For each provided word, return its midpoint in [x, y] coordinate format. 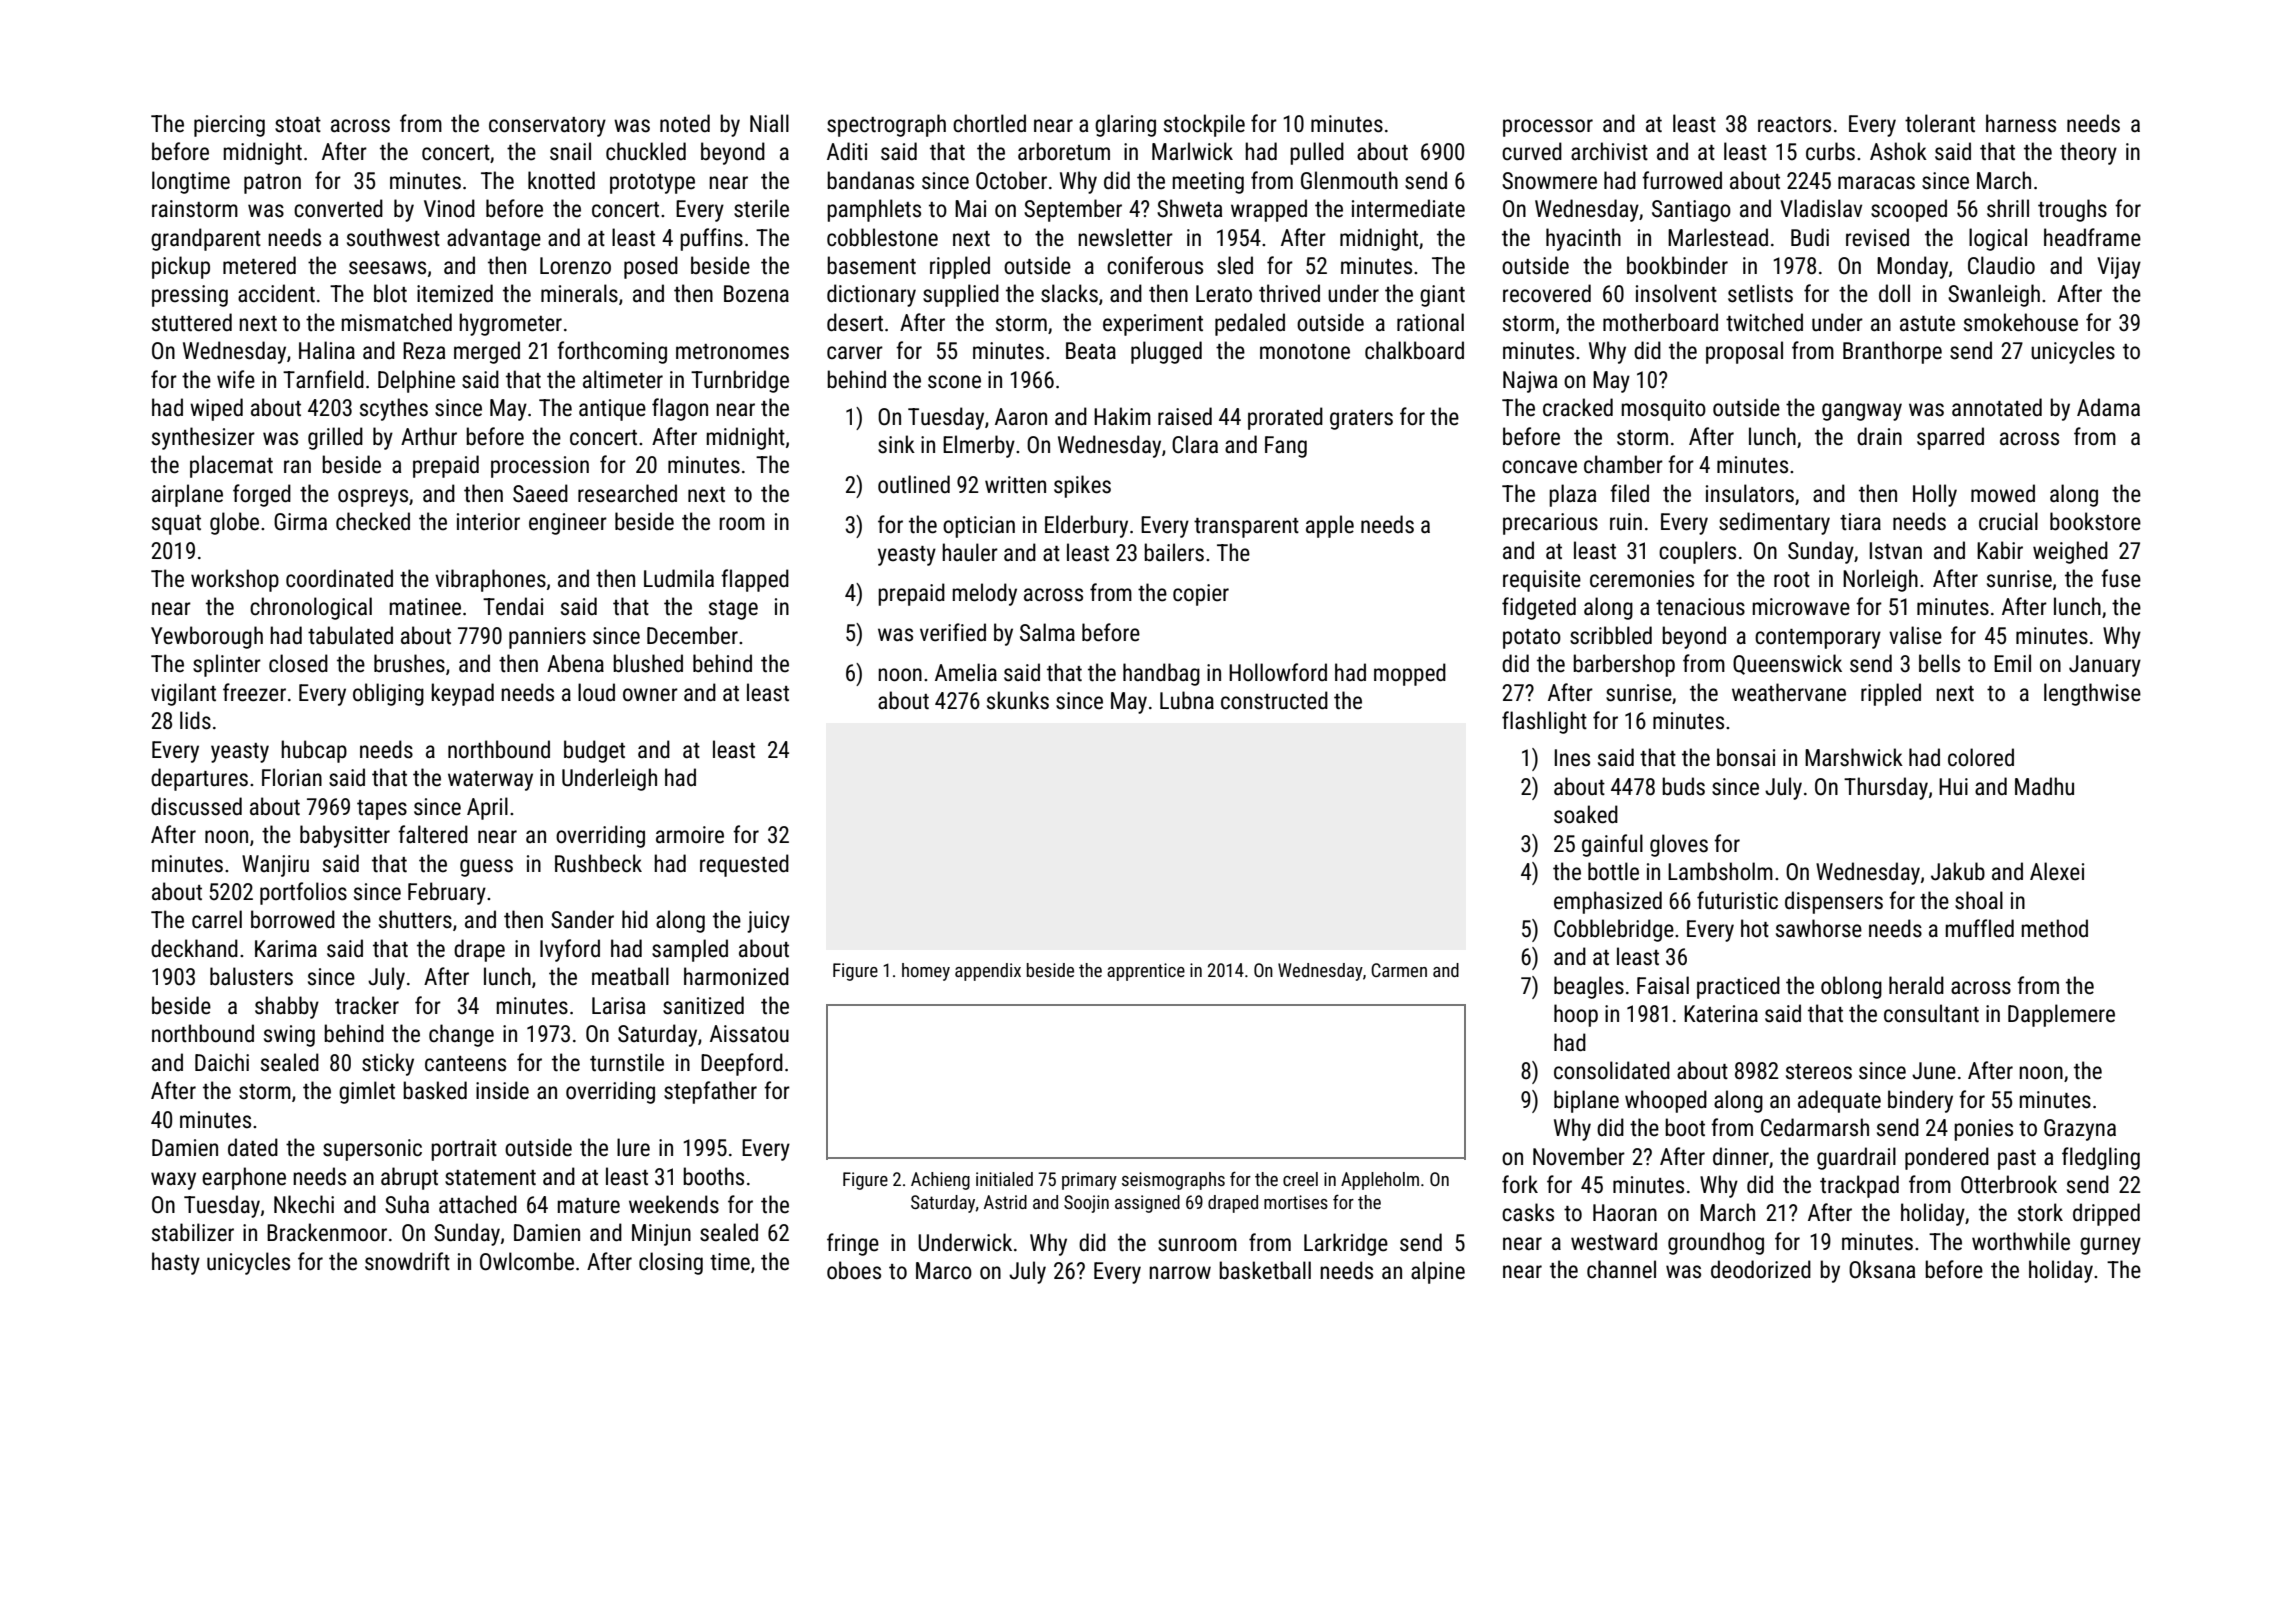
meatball [630, 976]
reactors [1794, 125]
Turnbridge [740, 381]
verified [953, 632]
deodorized [1761, 1269]
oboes [854, 1270]
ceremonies [1642, 579]
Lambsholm [1720, 871]
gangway [1862, 412]
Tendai [513, 606]
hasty [176, 1263]
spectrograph [886, 125]
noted [685, 123]
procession [540, 467]
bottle [1613, 871]
